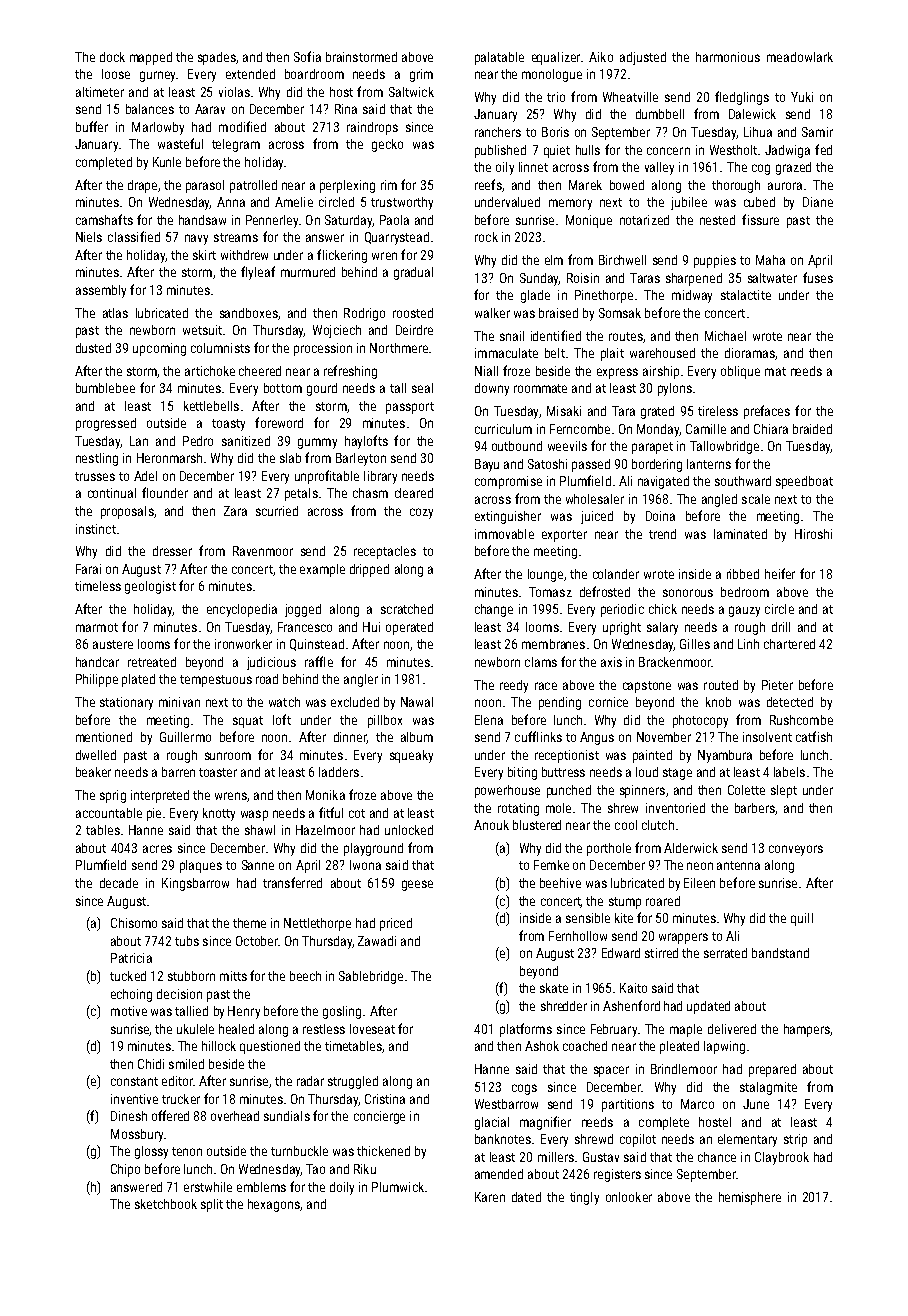  I want to click on scurried, so click(277, 511).
